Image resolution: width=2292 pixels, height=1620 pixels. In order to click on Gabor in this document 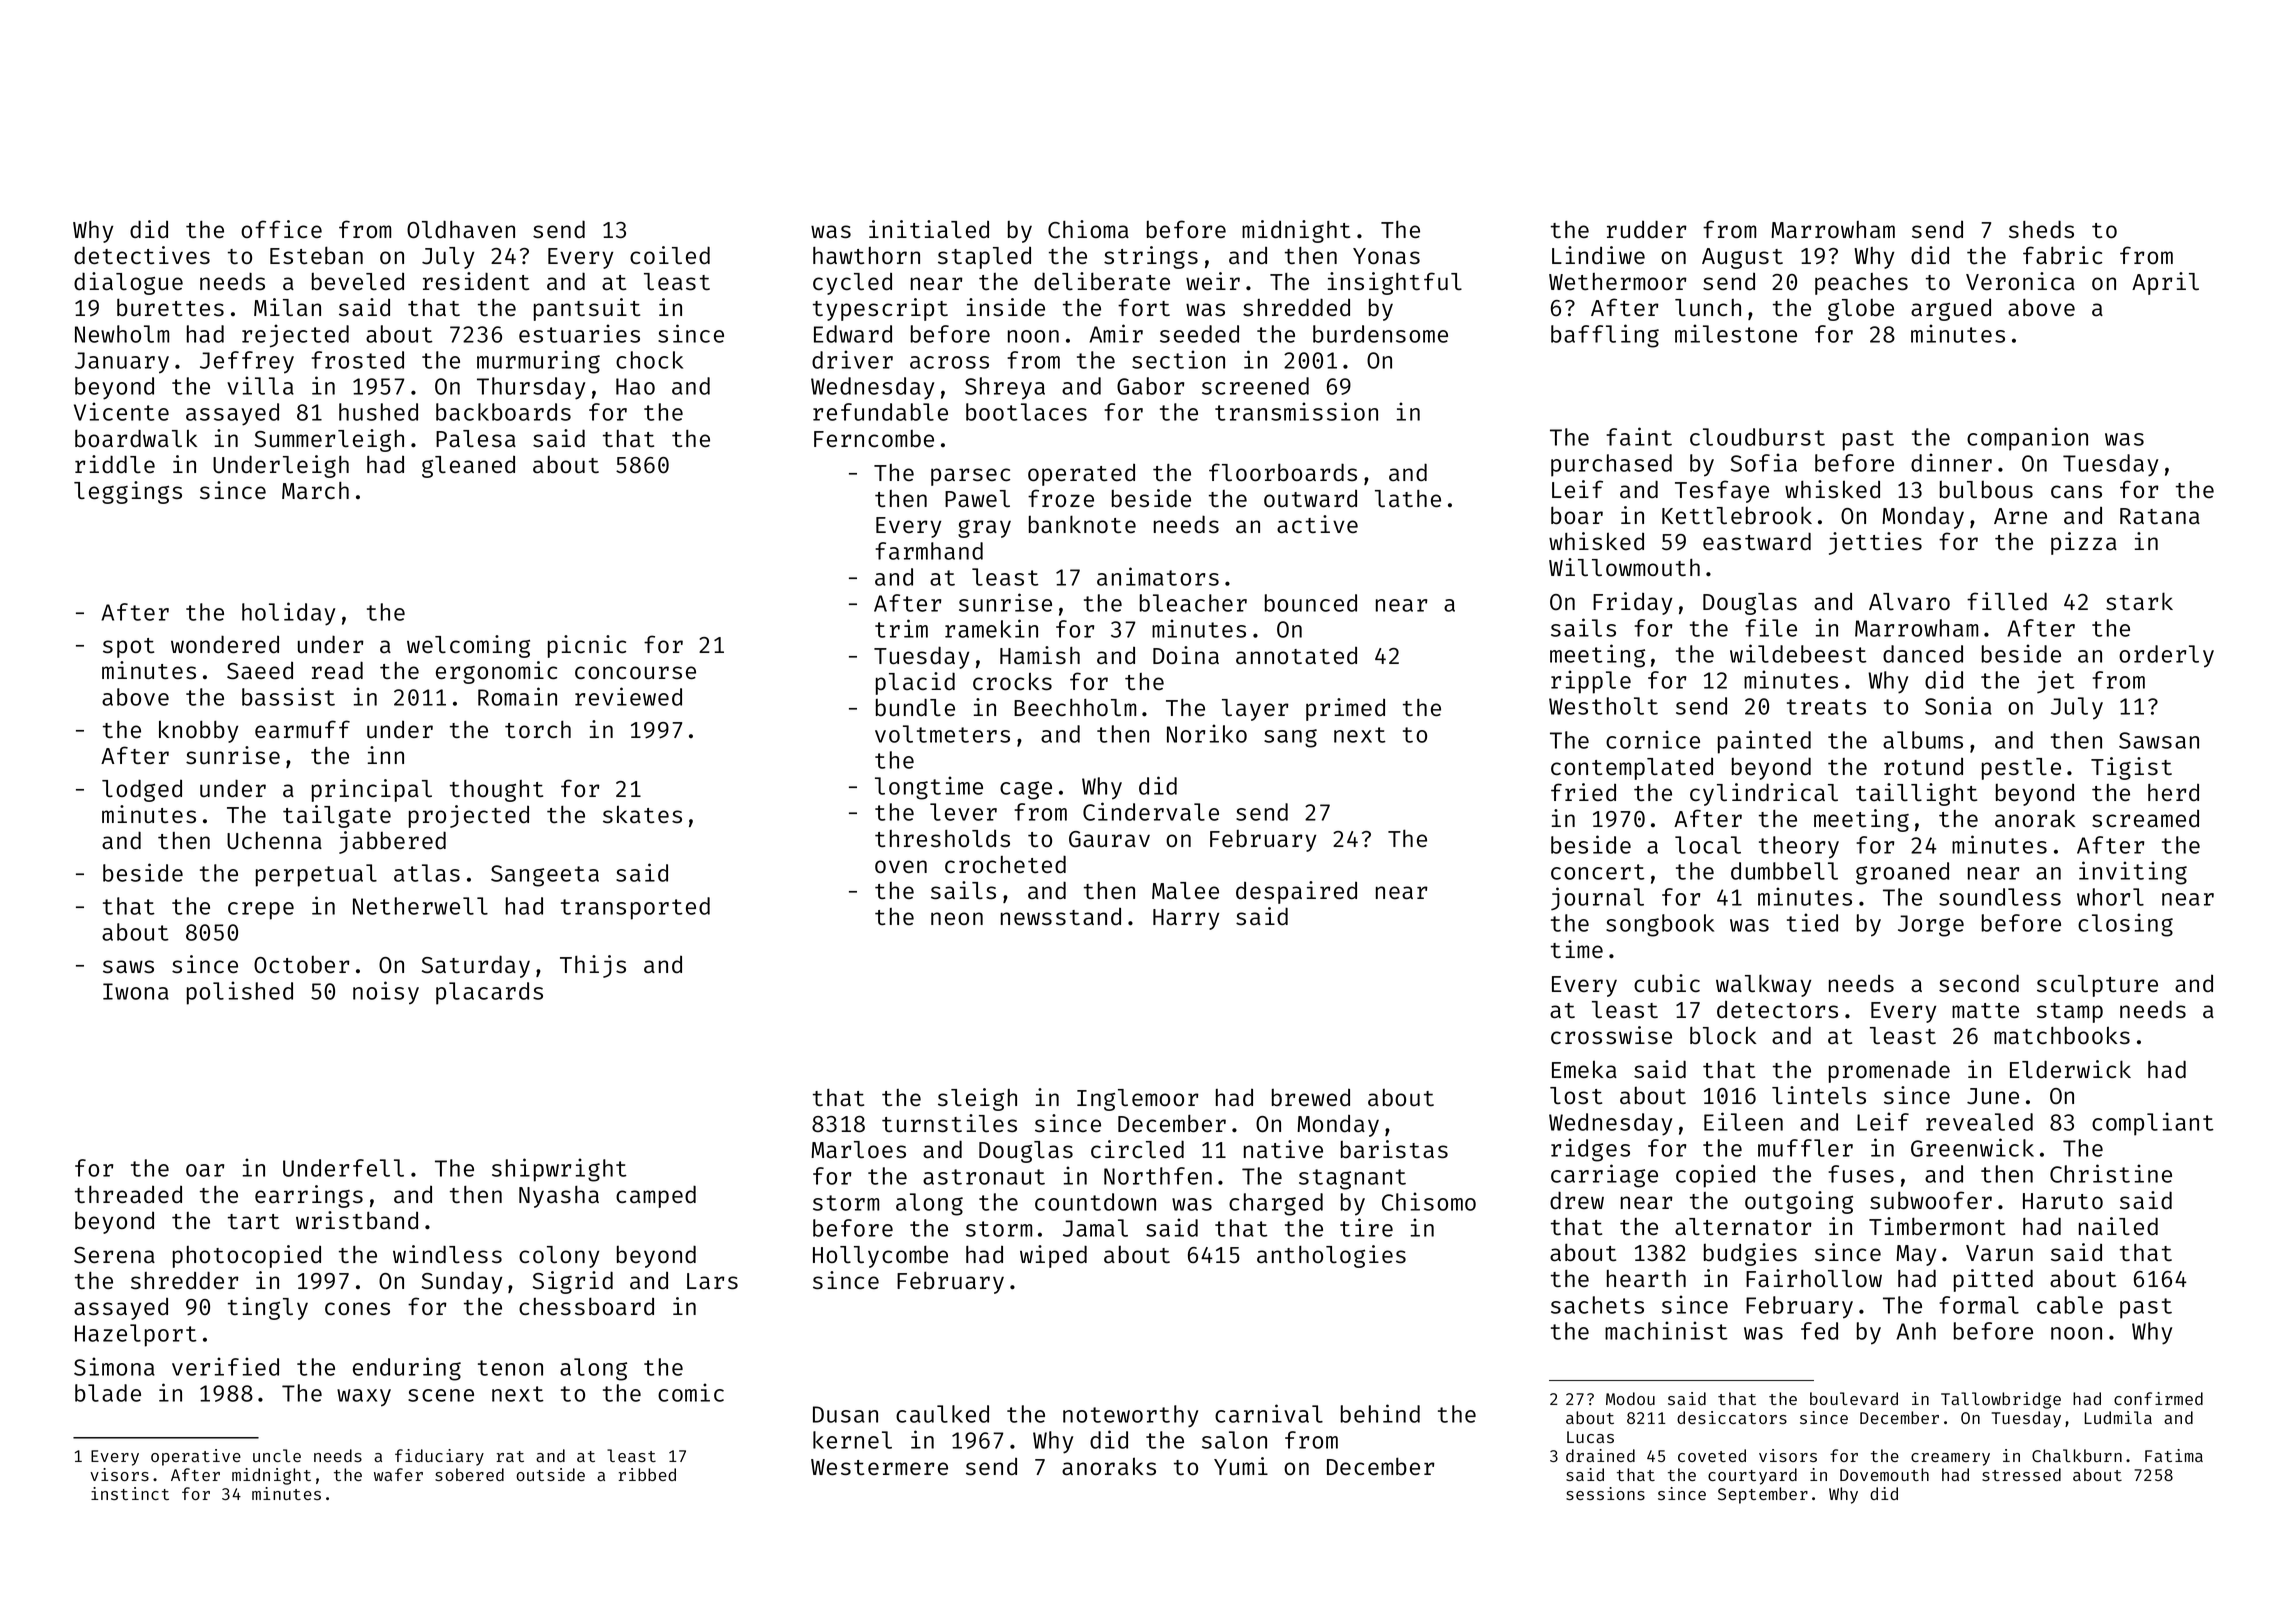, I will do `click(1150, 386)`.
